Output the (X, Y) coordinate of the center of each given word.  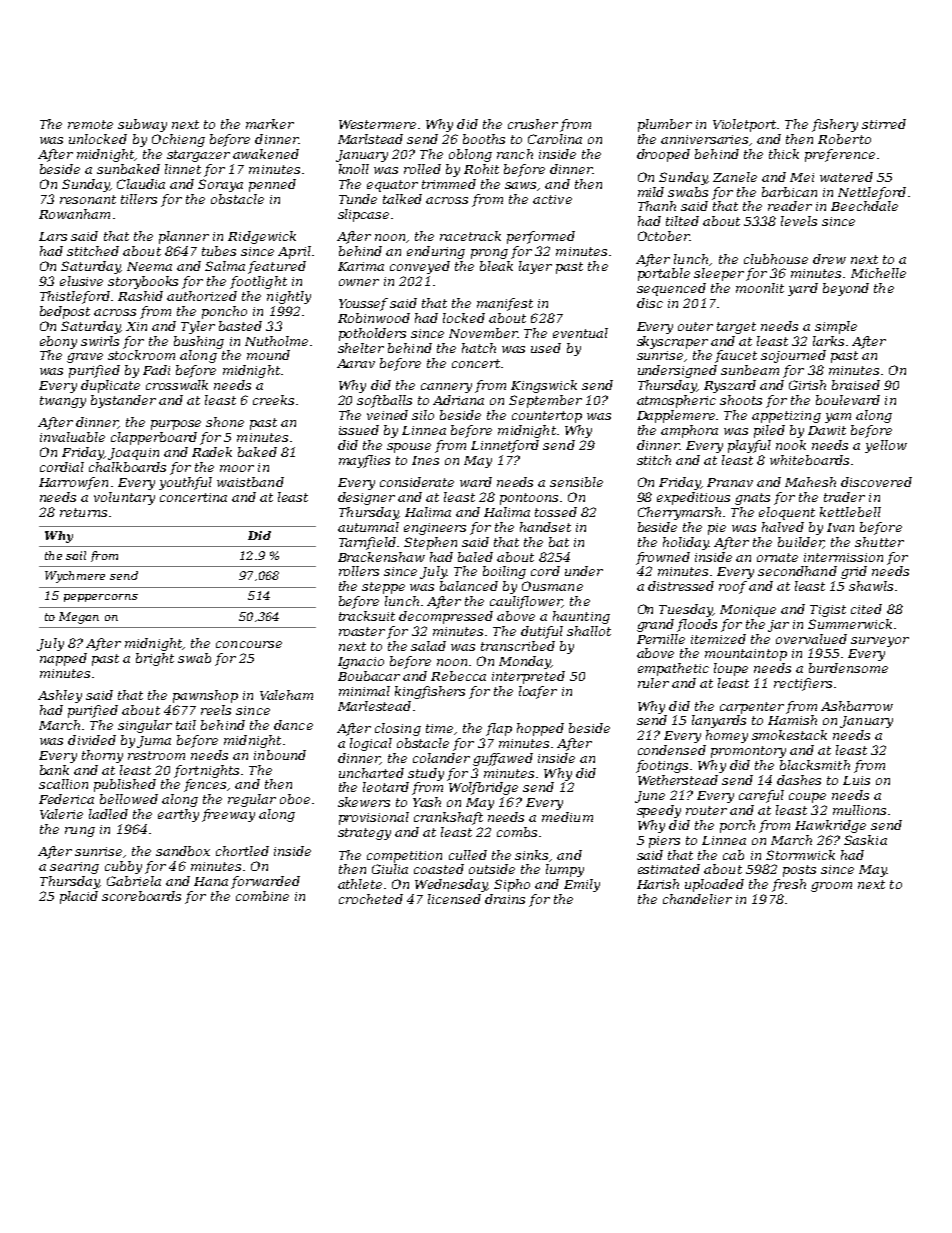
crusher (533, 124)
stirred (884, 124)
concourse (249, 644)
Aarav (356, 363)
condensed (672, 750)
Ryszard (730, 386)
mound (268, 355)
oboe (295, 799)
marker (270, 124)
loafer (538, 692)
